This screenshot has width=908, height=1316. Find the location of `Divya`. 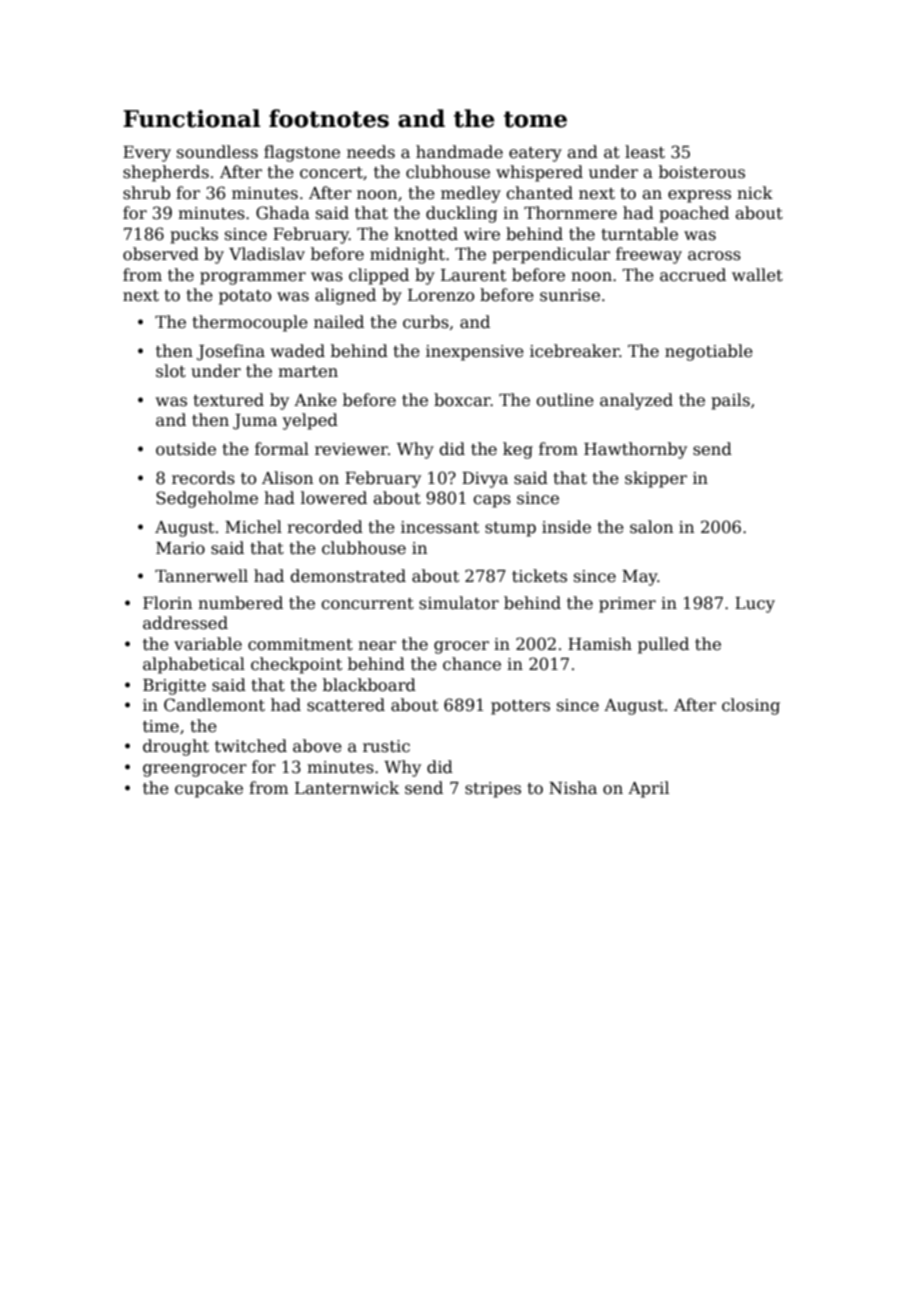

Divya is located at coordinates (485, 480).
